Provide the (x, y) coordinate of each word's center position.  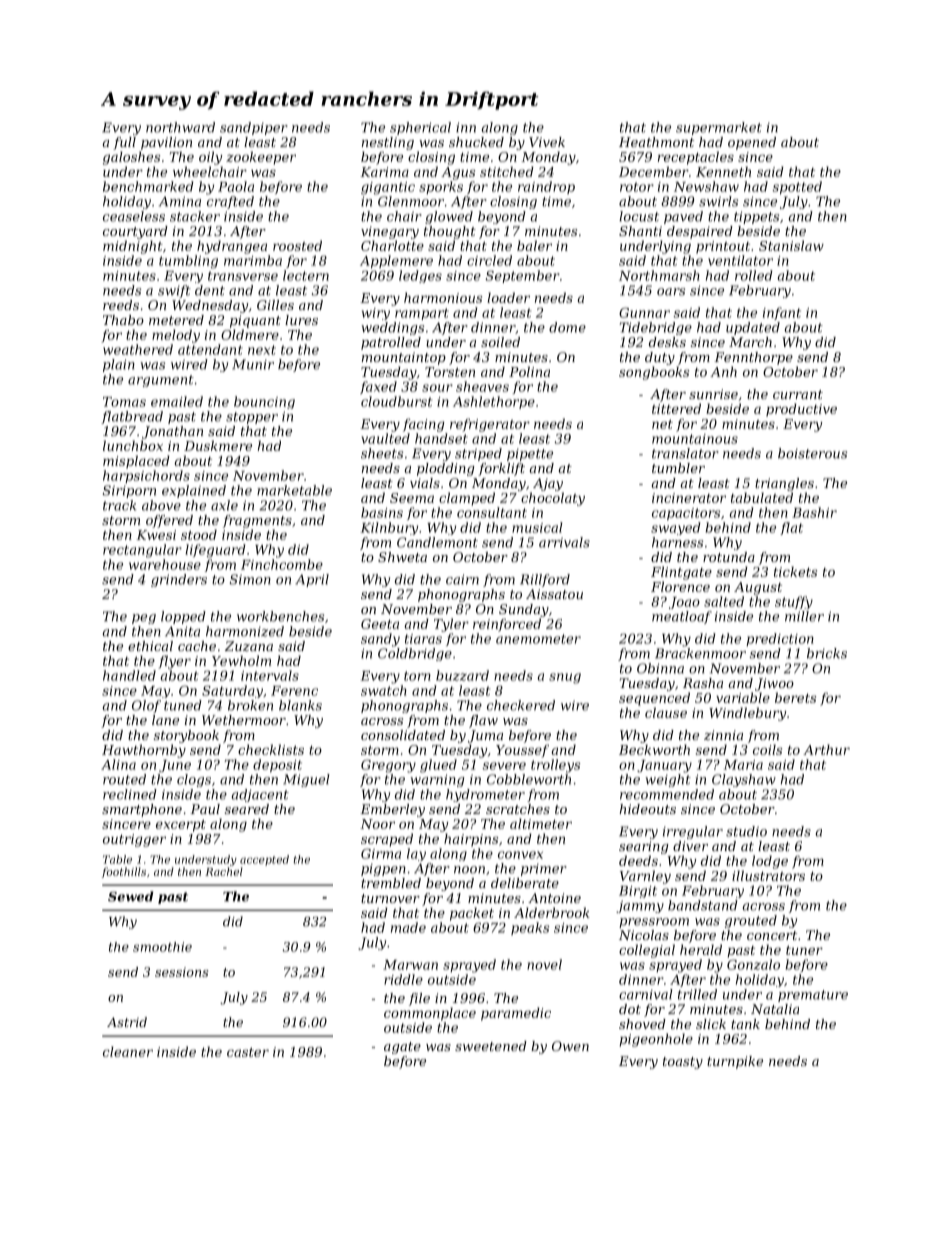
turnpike (735, 1062)
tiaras (423, 639)
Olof (146, 706)
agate (402, 1048)
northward (180, 127)
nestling (388, 143)
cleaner (128, 1051)
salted (724, 601)
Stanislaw (791, 245)
